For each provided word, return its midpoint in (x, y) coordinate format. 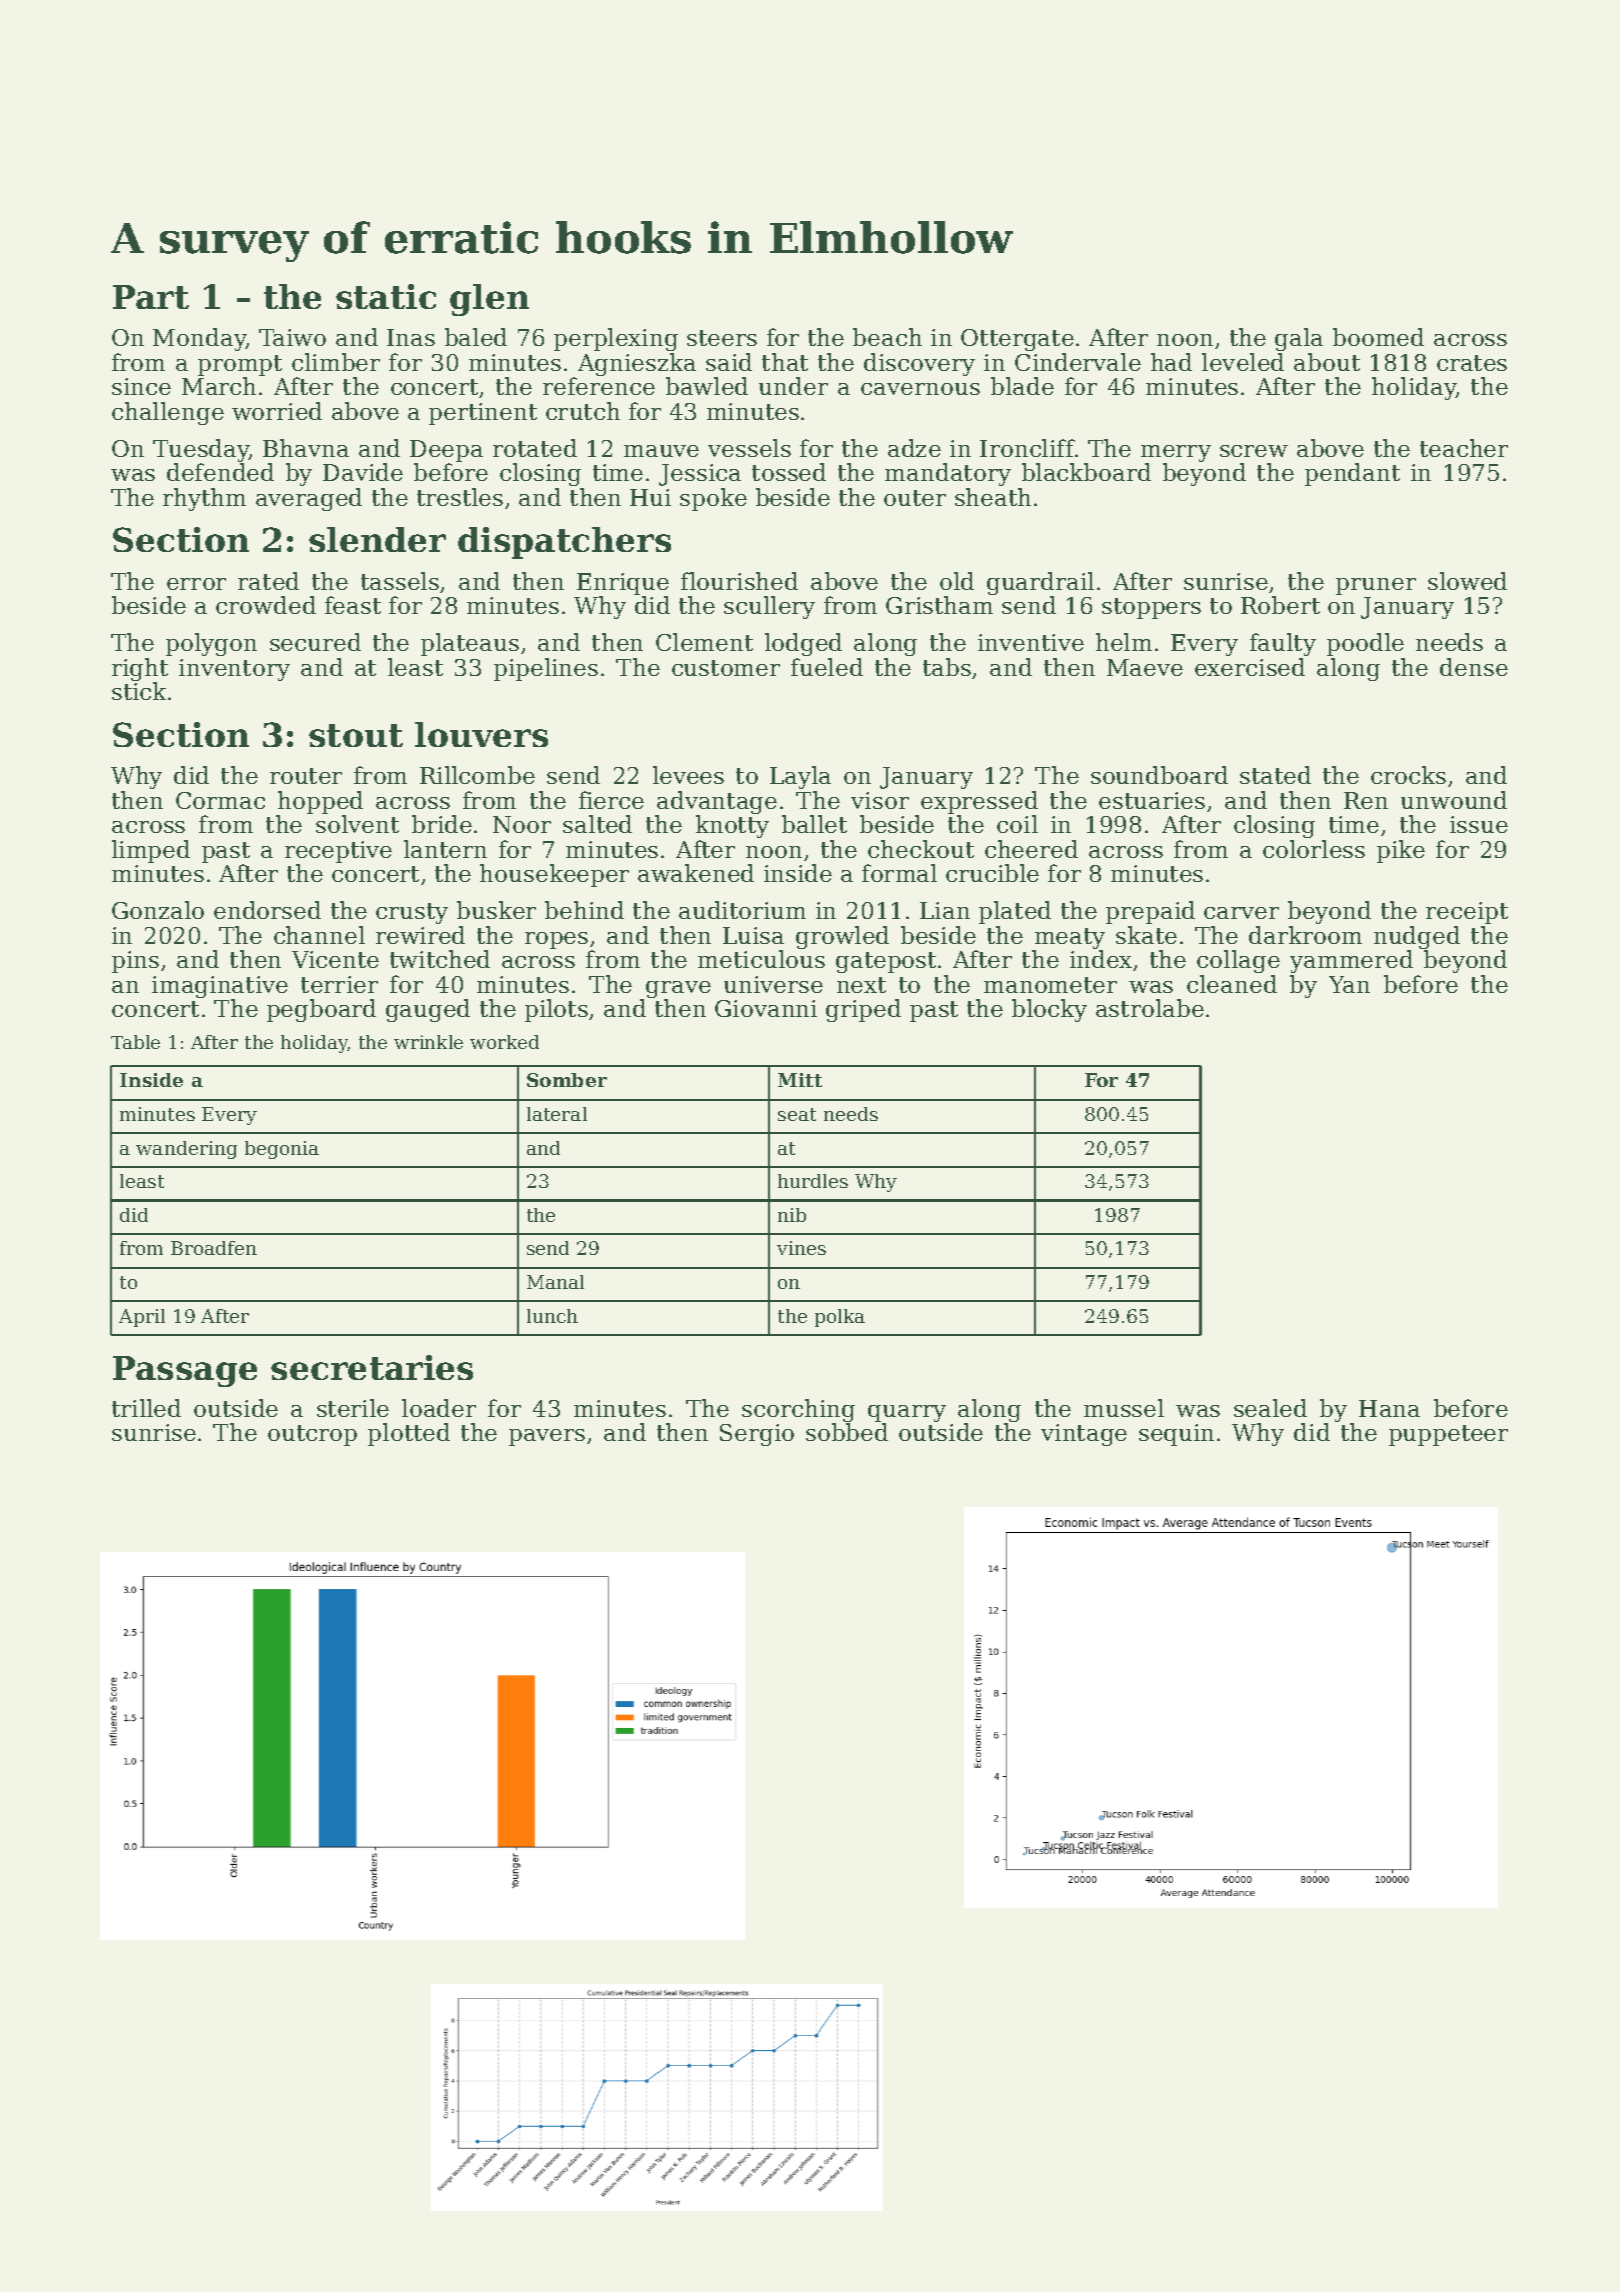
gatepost (886, 962)
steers (722, 338)
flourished (739, 581)
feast (353, 605)
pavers (547, 1437)
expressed (979, 802)
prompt (240, 365)
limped (151, 851)
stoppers (1151, 608)
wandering (186, 1150)
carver (1241, 913)
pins (135, 962)
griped (863, 1010)
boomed (1378, 337)
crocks (1408, 775)
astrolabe (1150, 1008)
